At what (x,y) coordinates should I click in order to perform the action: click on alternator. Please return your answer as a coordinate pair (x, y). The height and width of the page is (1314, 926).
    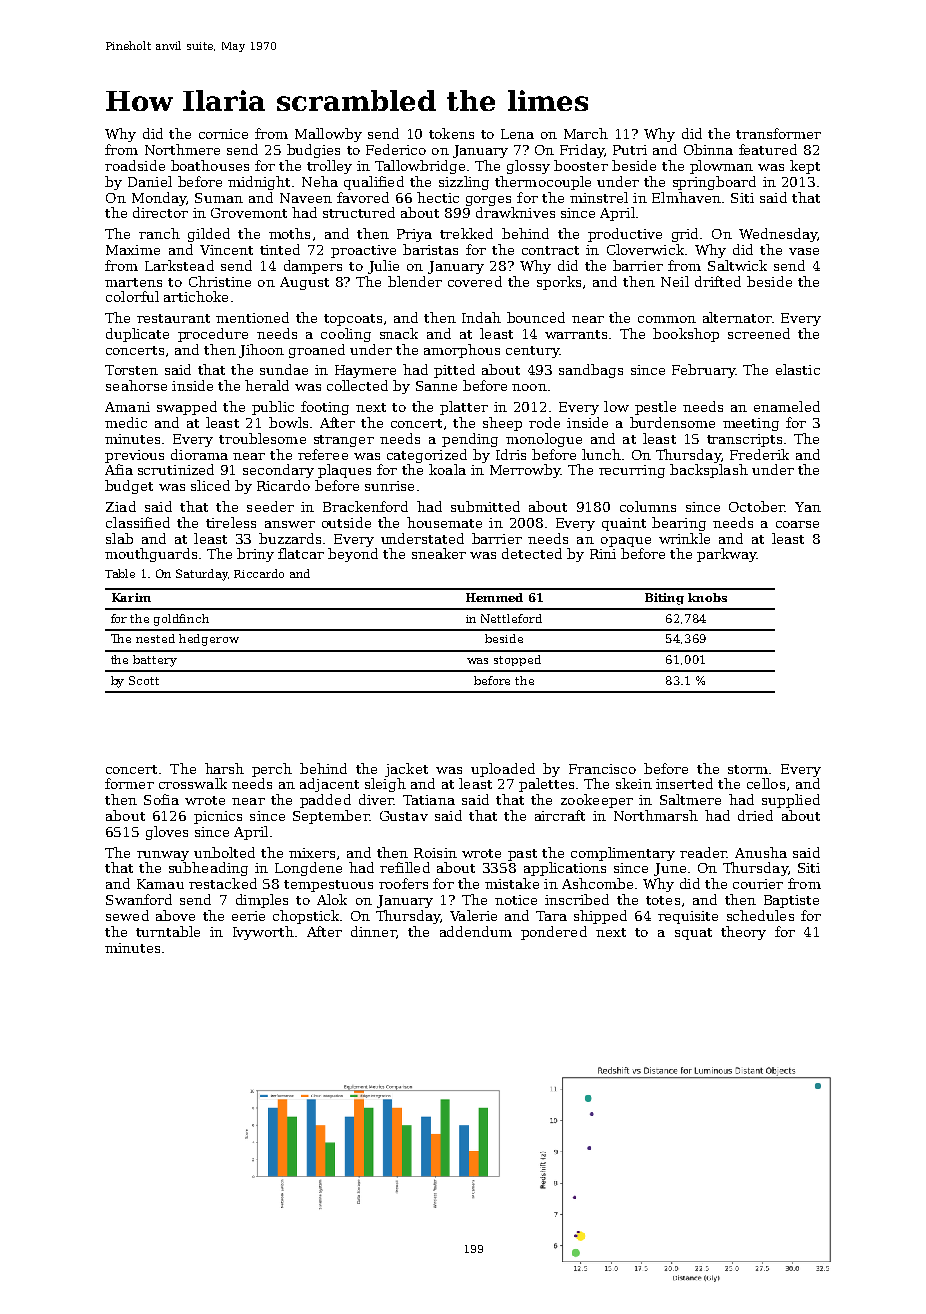
    Looking at the image, I should click on (737, 317).
